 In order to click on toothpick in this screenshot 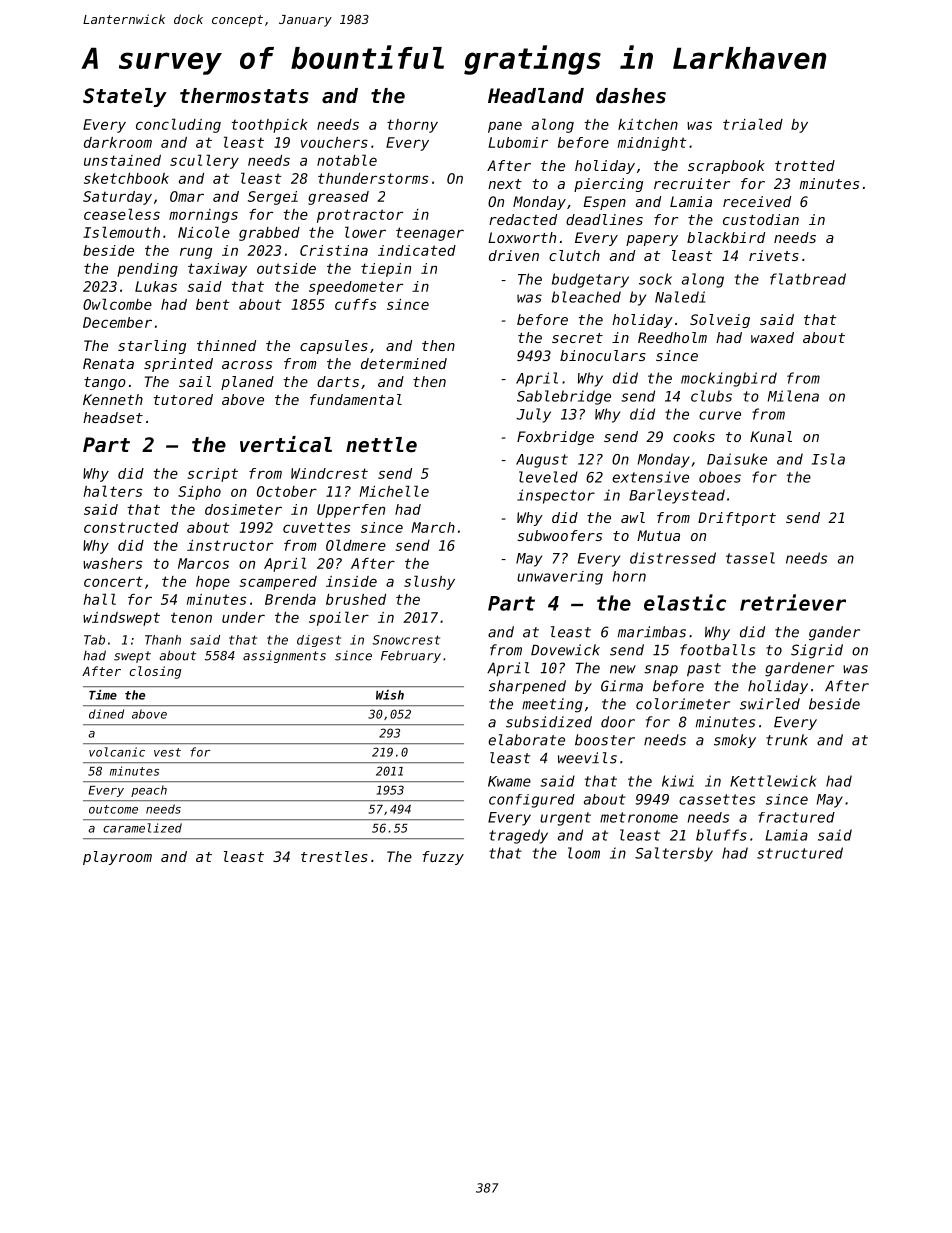, I will do `click(269, 126)`.
